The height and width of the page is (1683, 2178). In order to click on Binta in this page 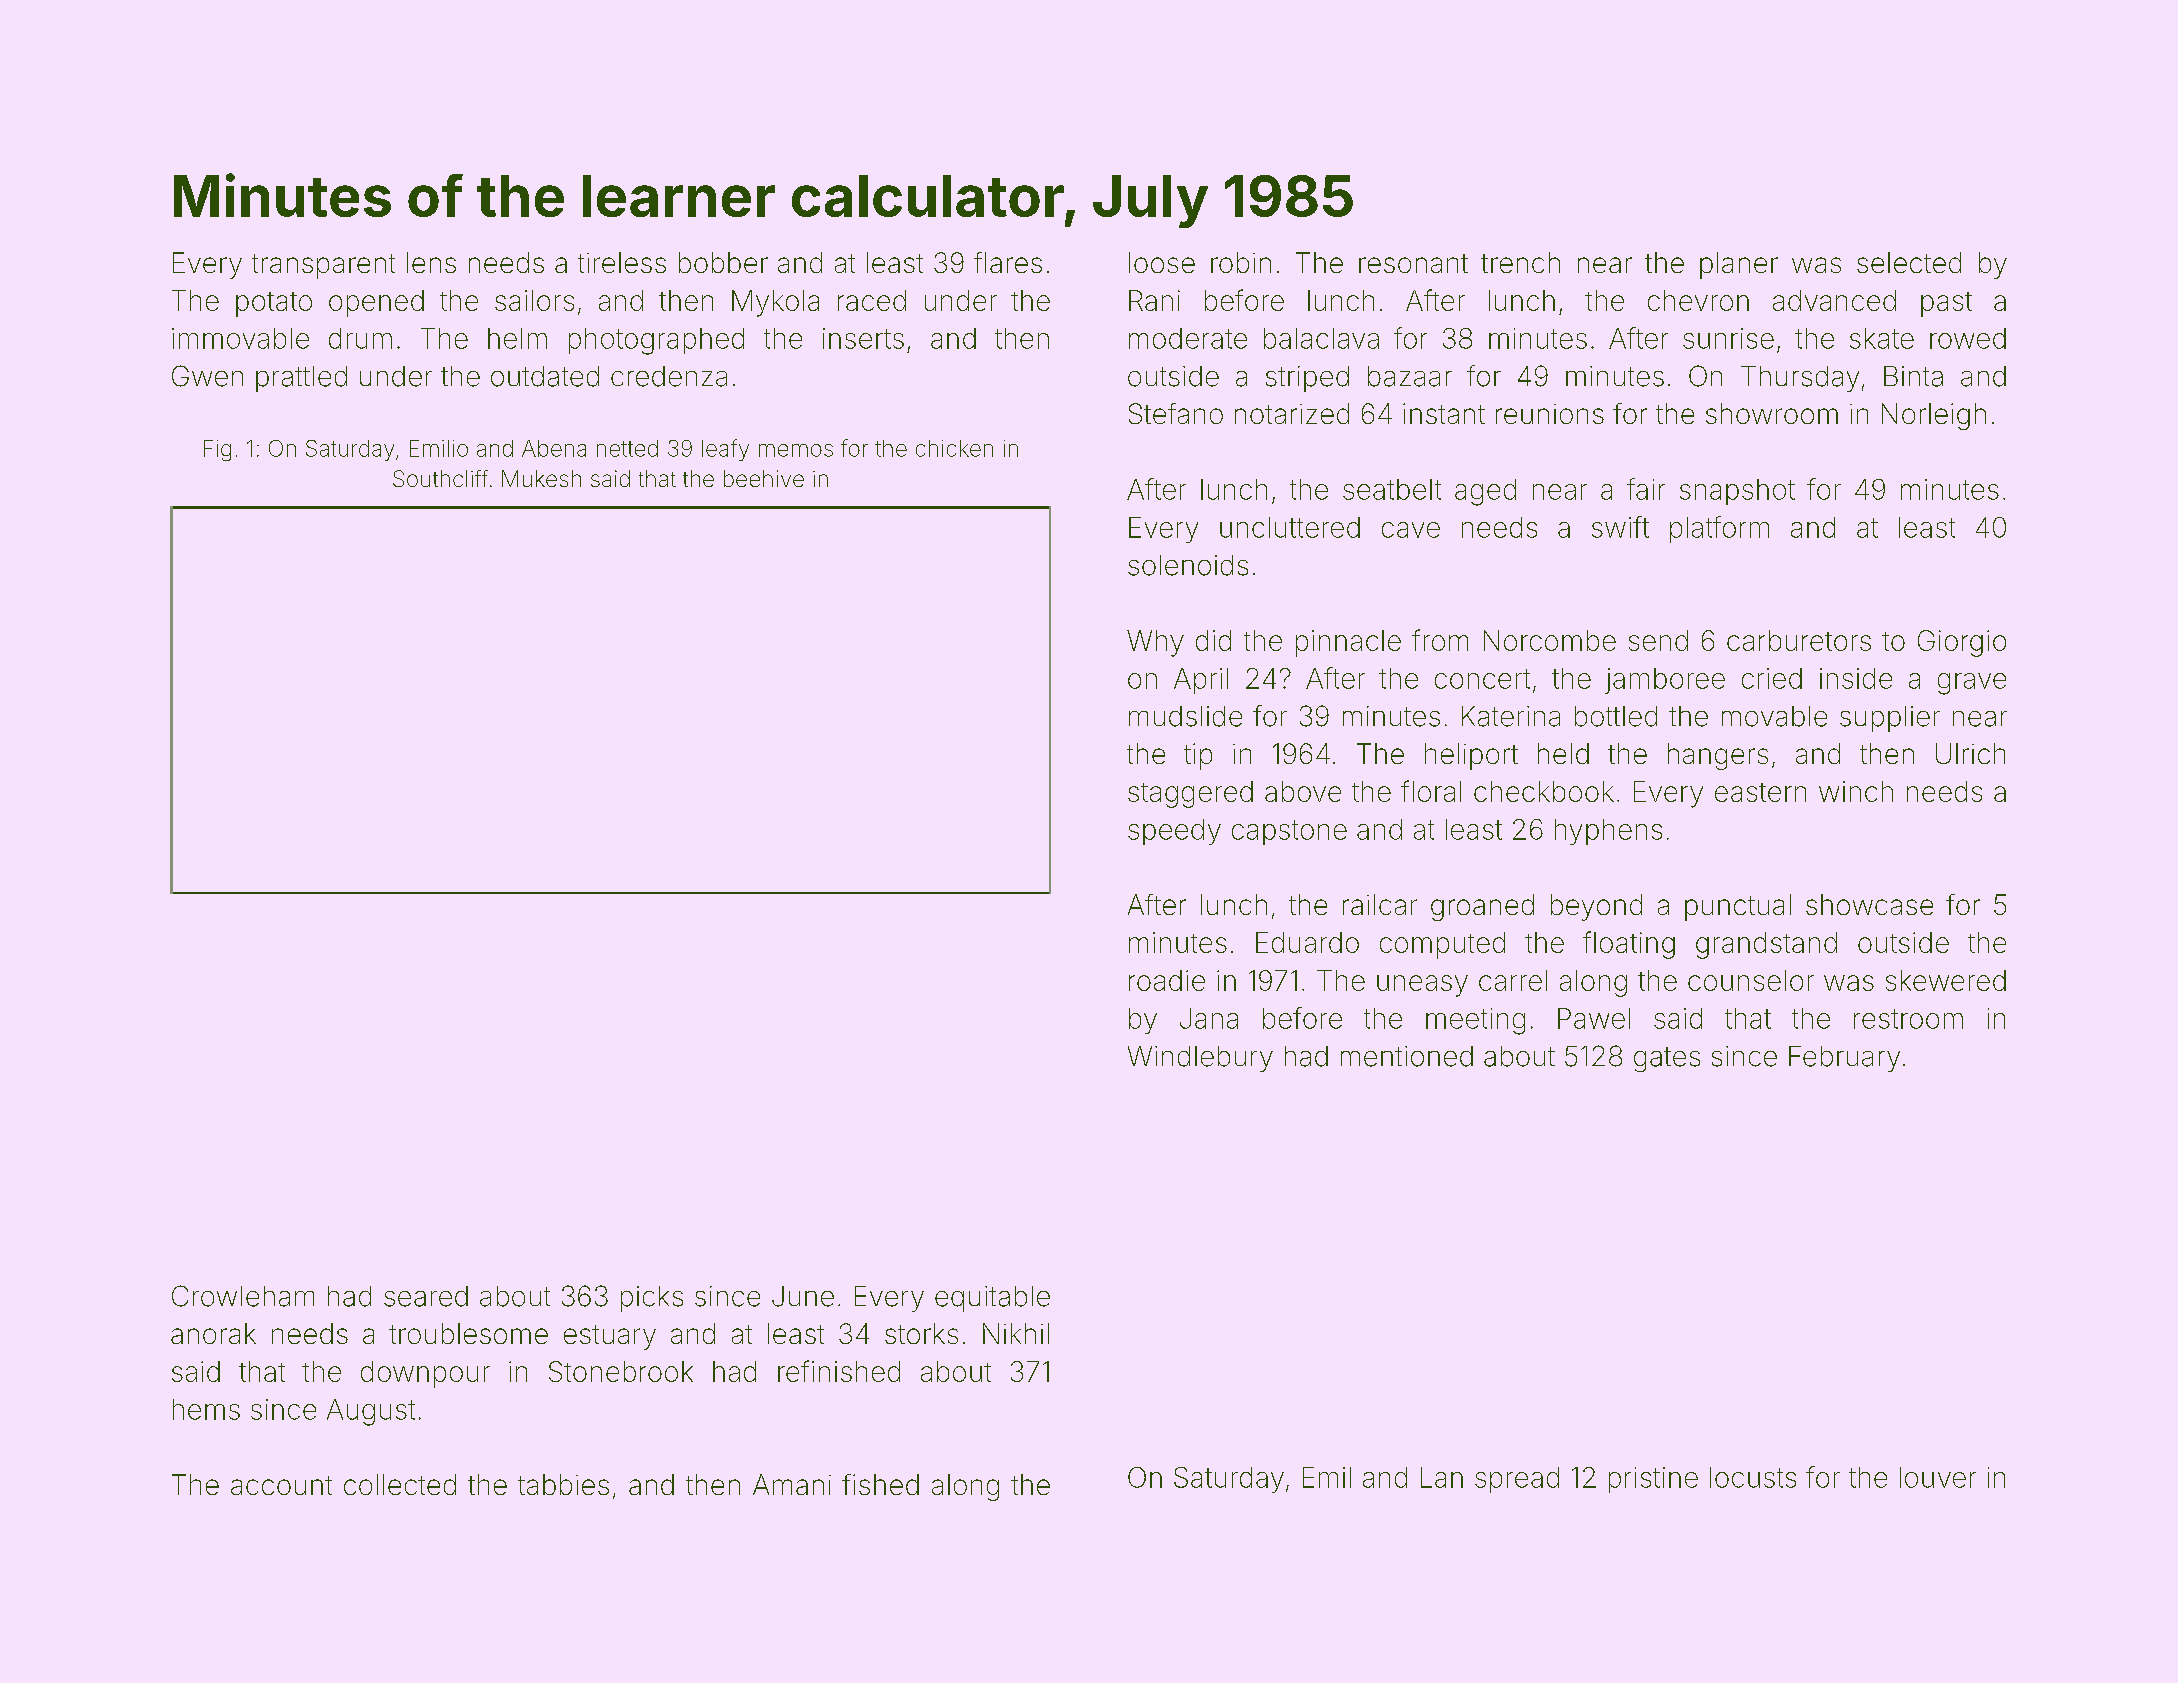, I will do `click(1913, 376)`.
